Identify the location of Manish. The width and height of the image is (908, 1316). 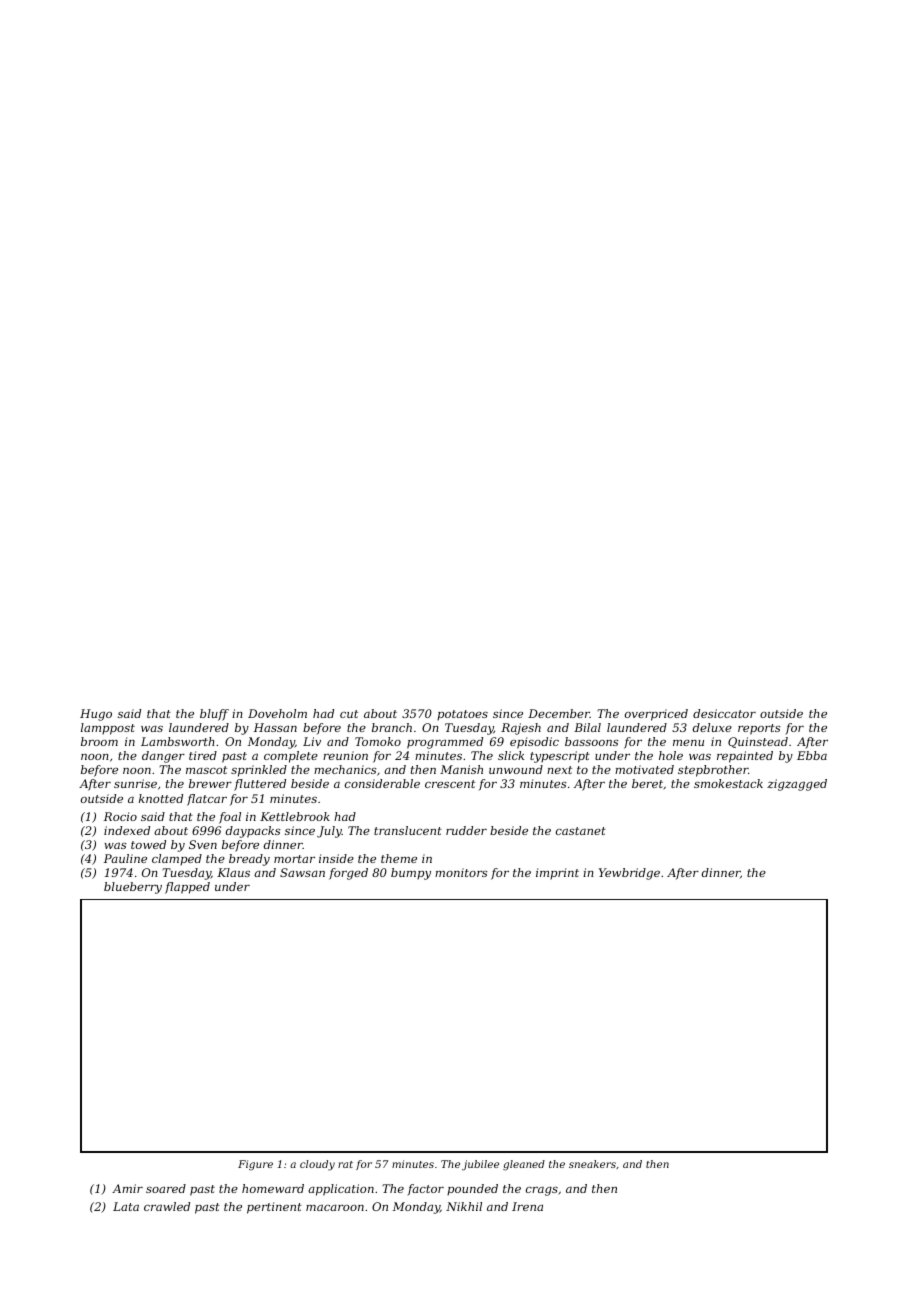
(461, 769).
